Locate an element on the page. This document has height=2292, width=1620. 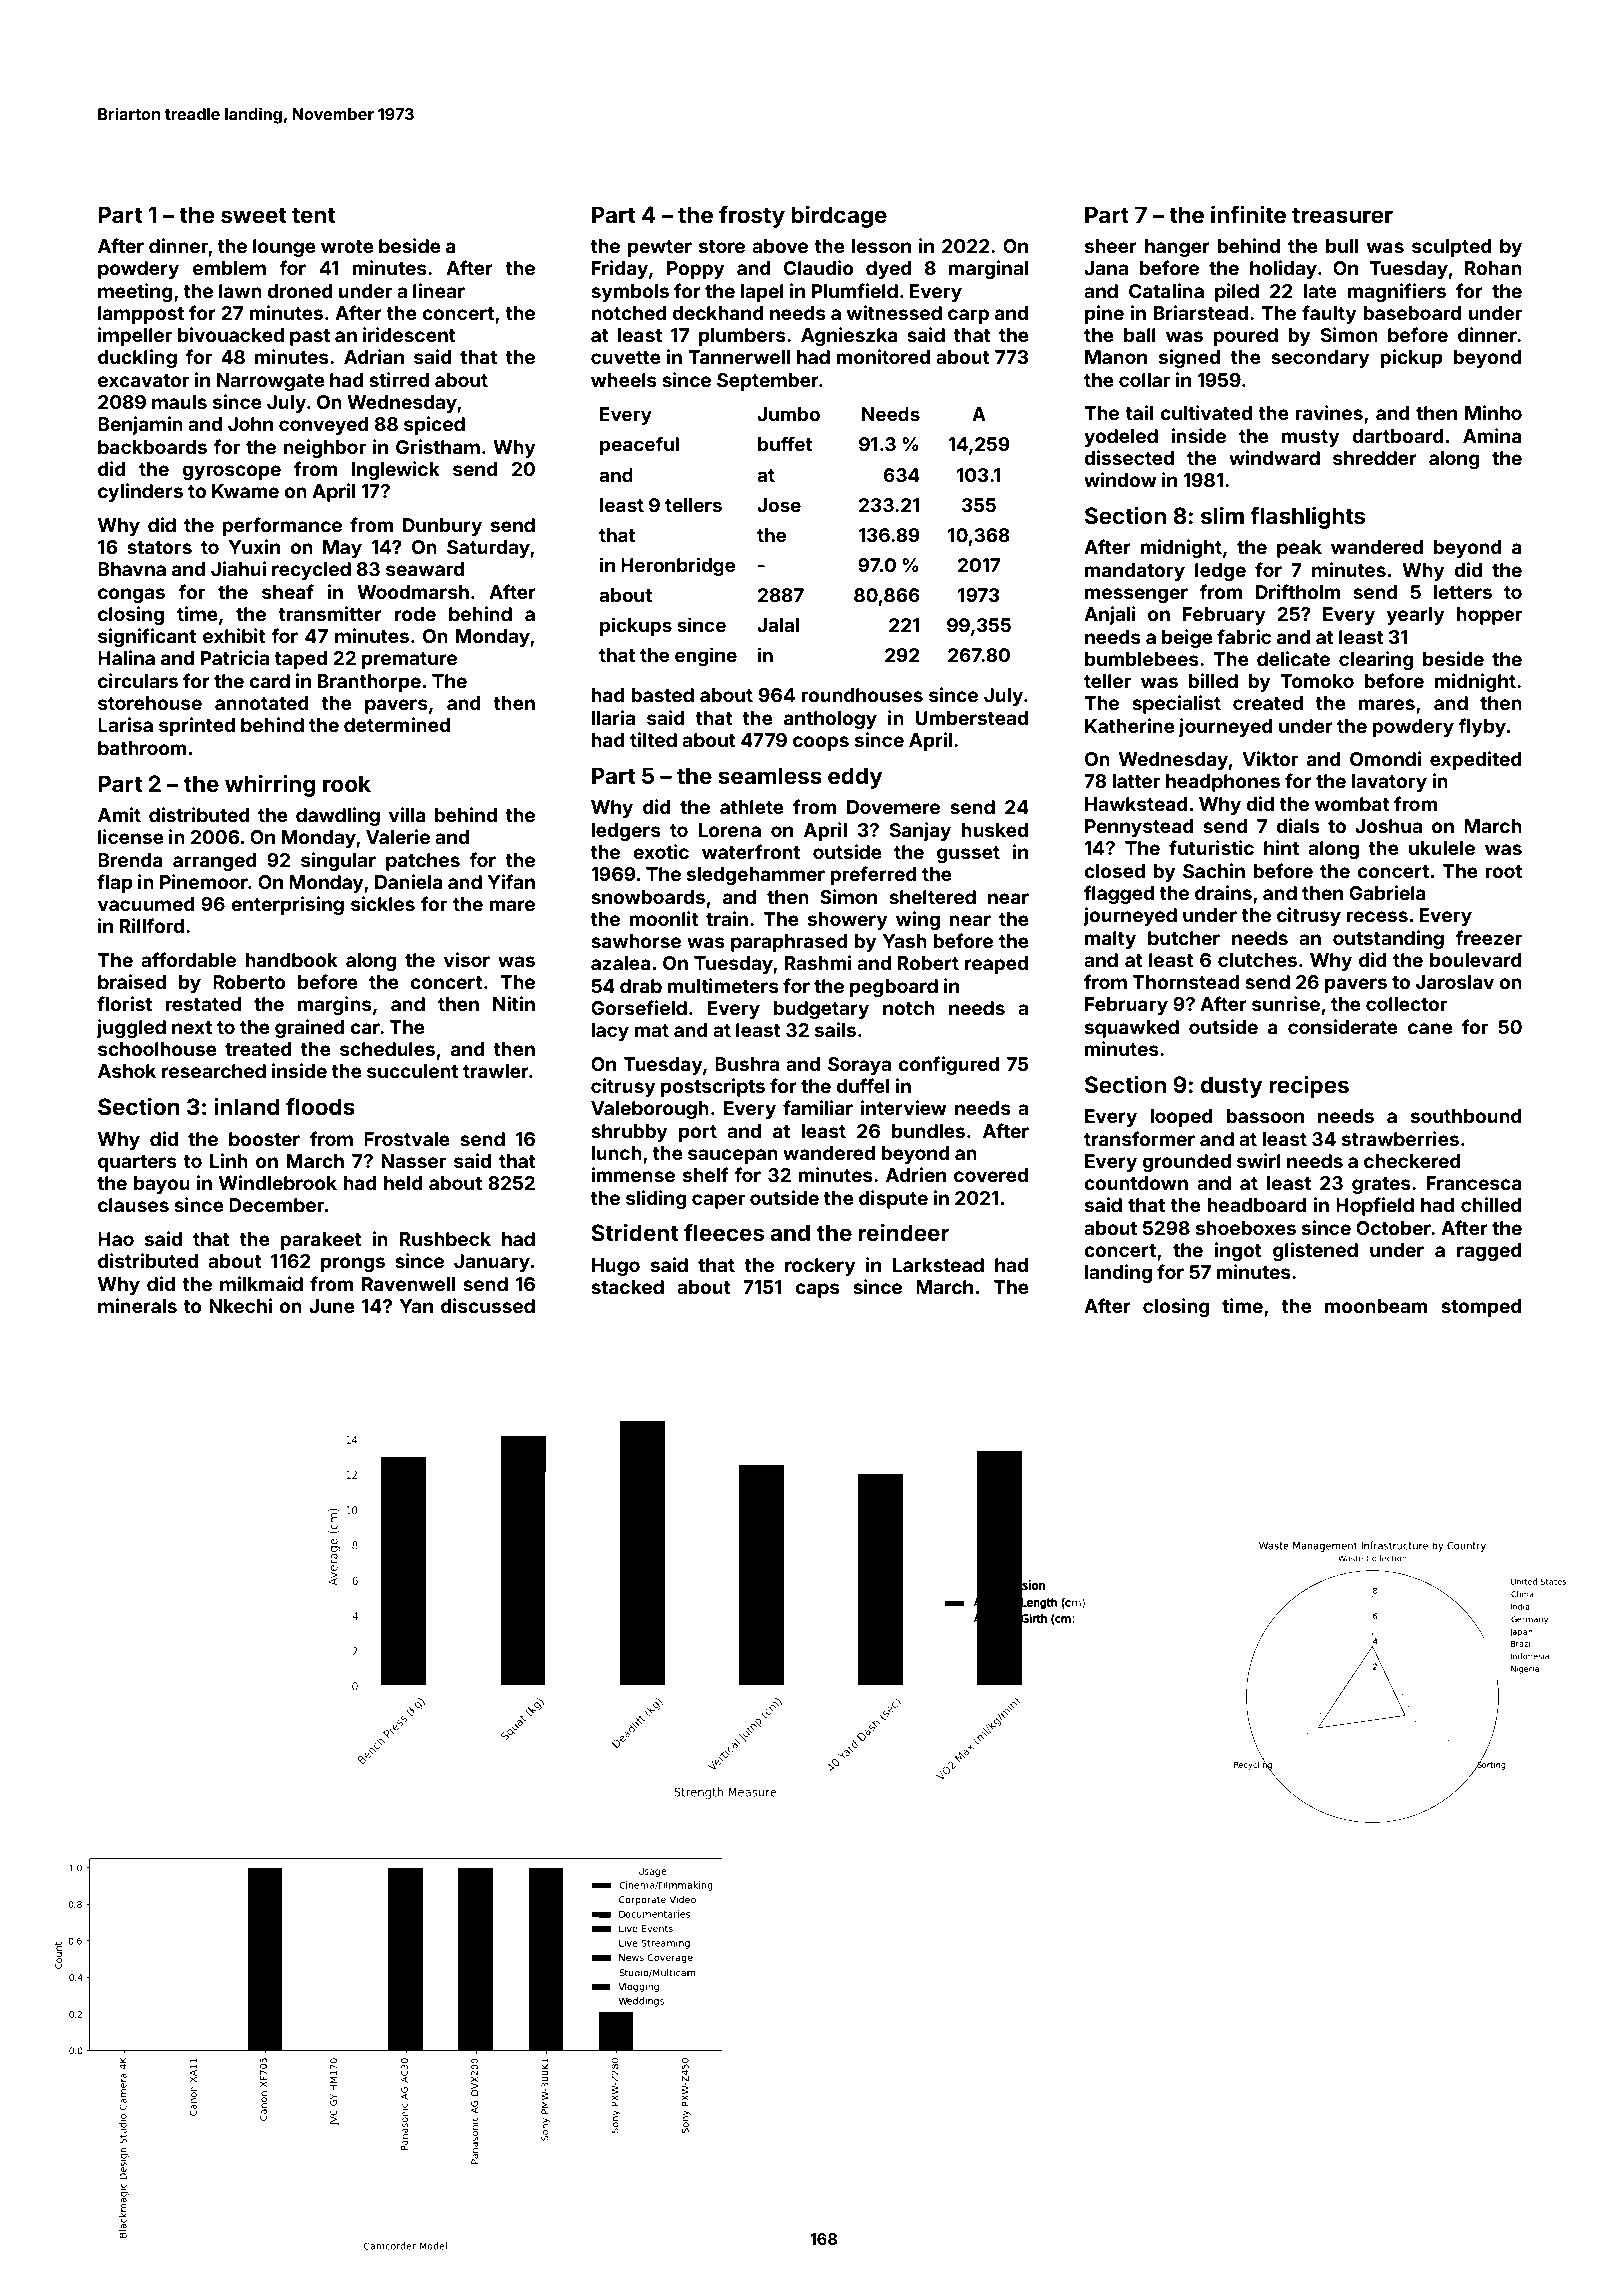
meeting is located at coordinates (135, 292).
